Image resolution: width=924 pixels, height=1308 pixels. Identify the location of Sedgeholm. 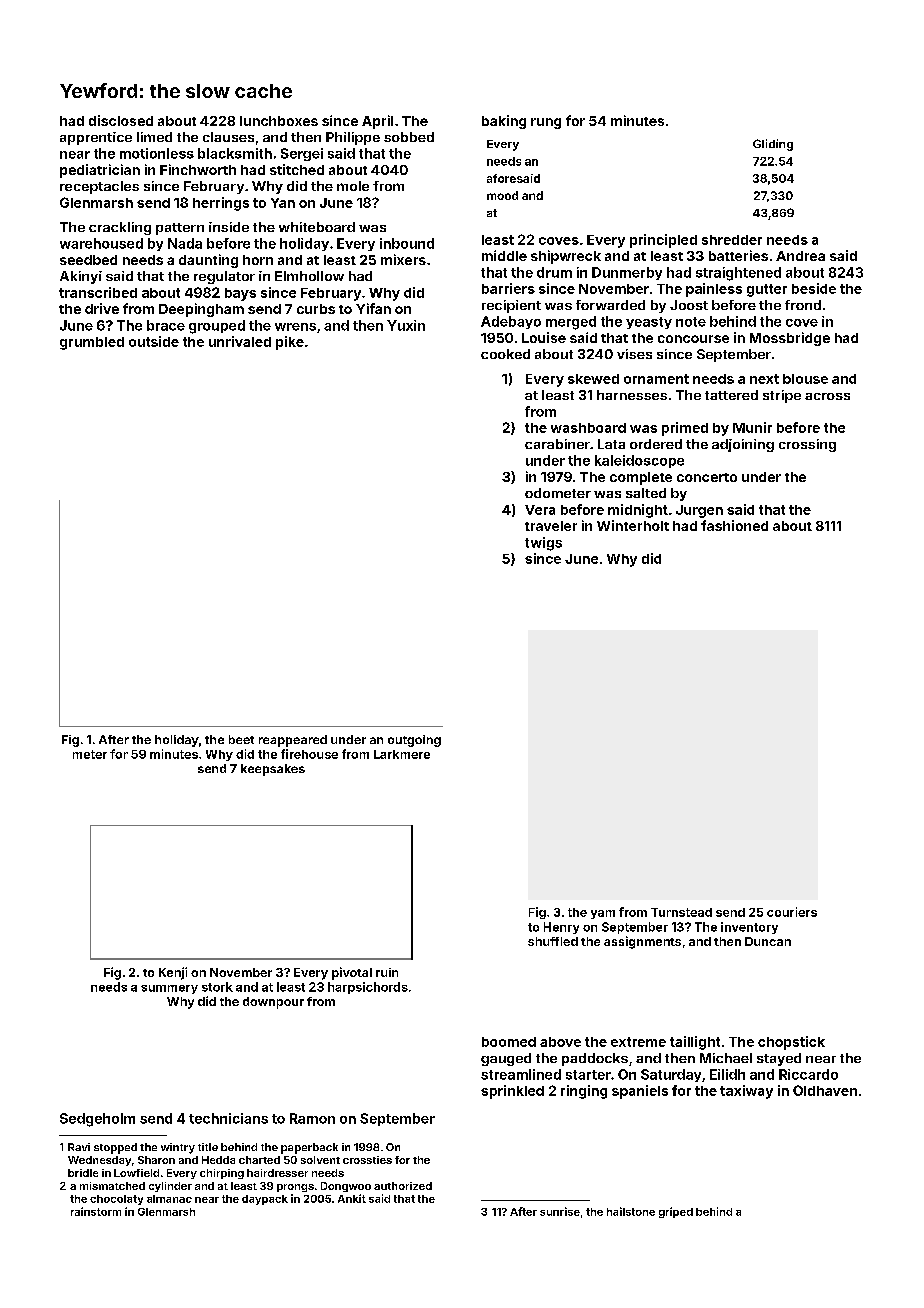
(97, 1120).
